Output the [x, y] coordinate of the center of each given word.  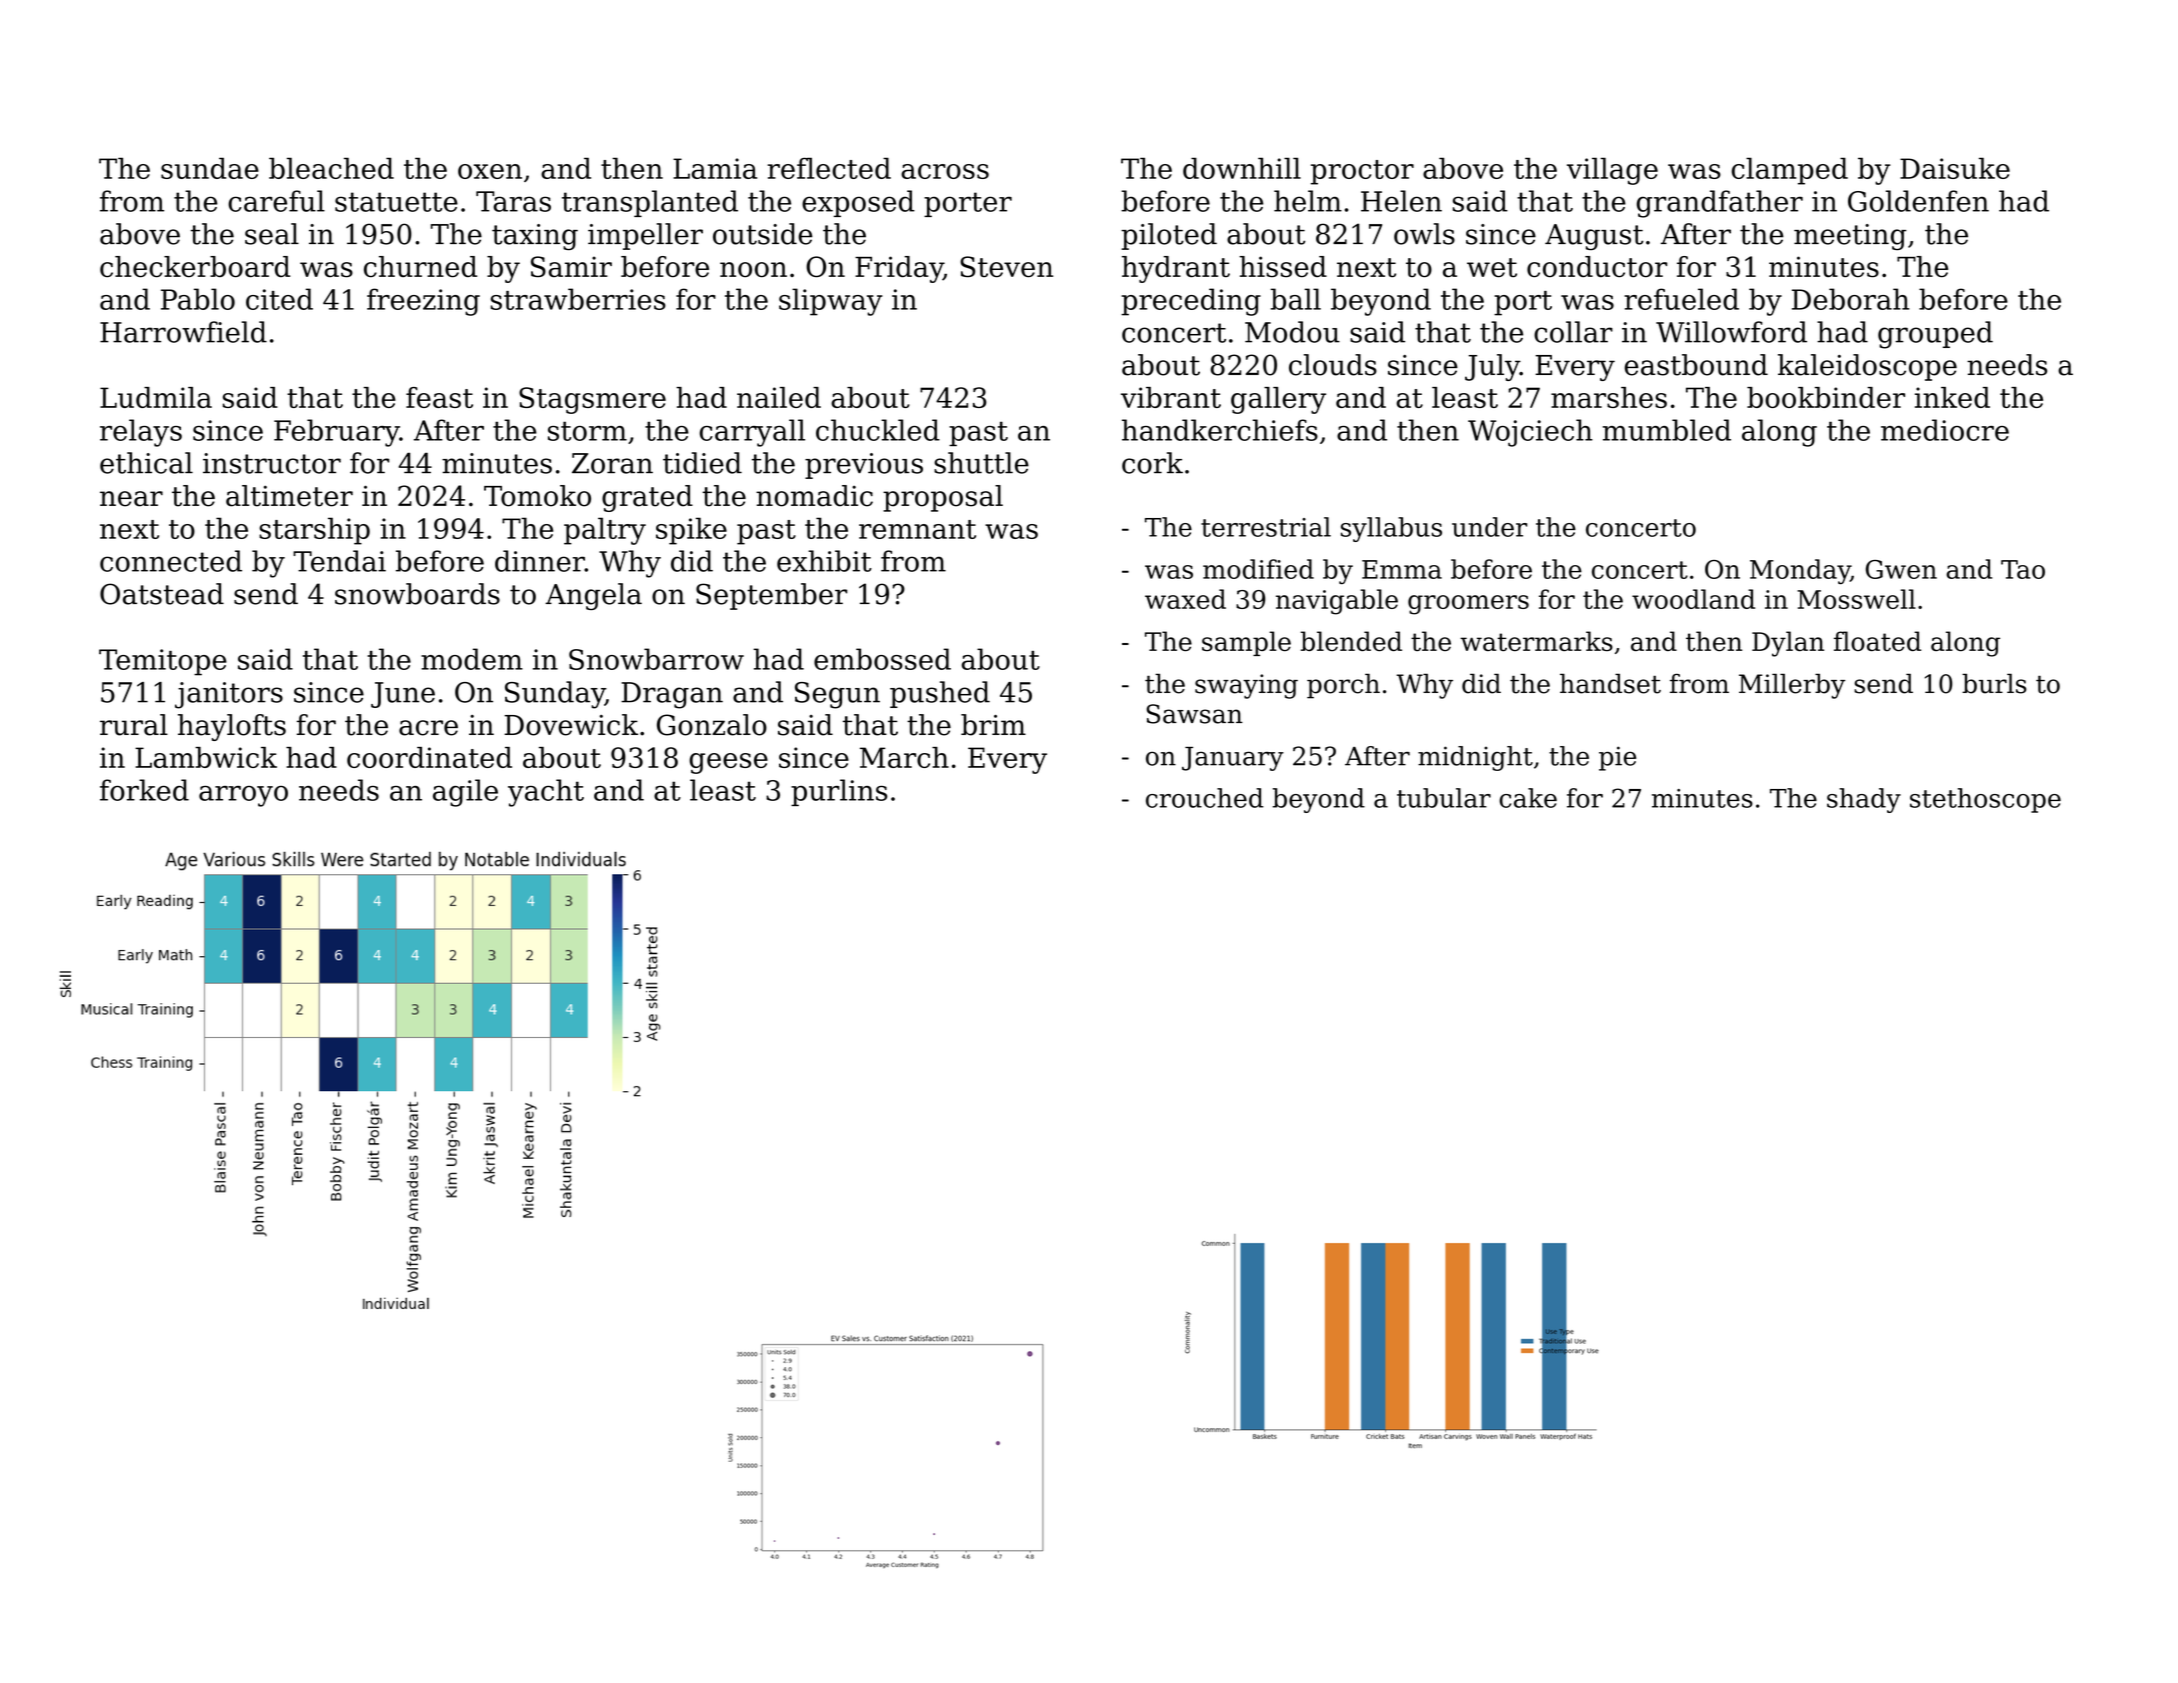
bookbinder [1826, 397]
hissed [1283, 266]
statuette [396, 202]
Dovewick [571, 725]
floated [1877, 641]
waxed [1185, 599]
